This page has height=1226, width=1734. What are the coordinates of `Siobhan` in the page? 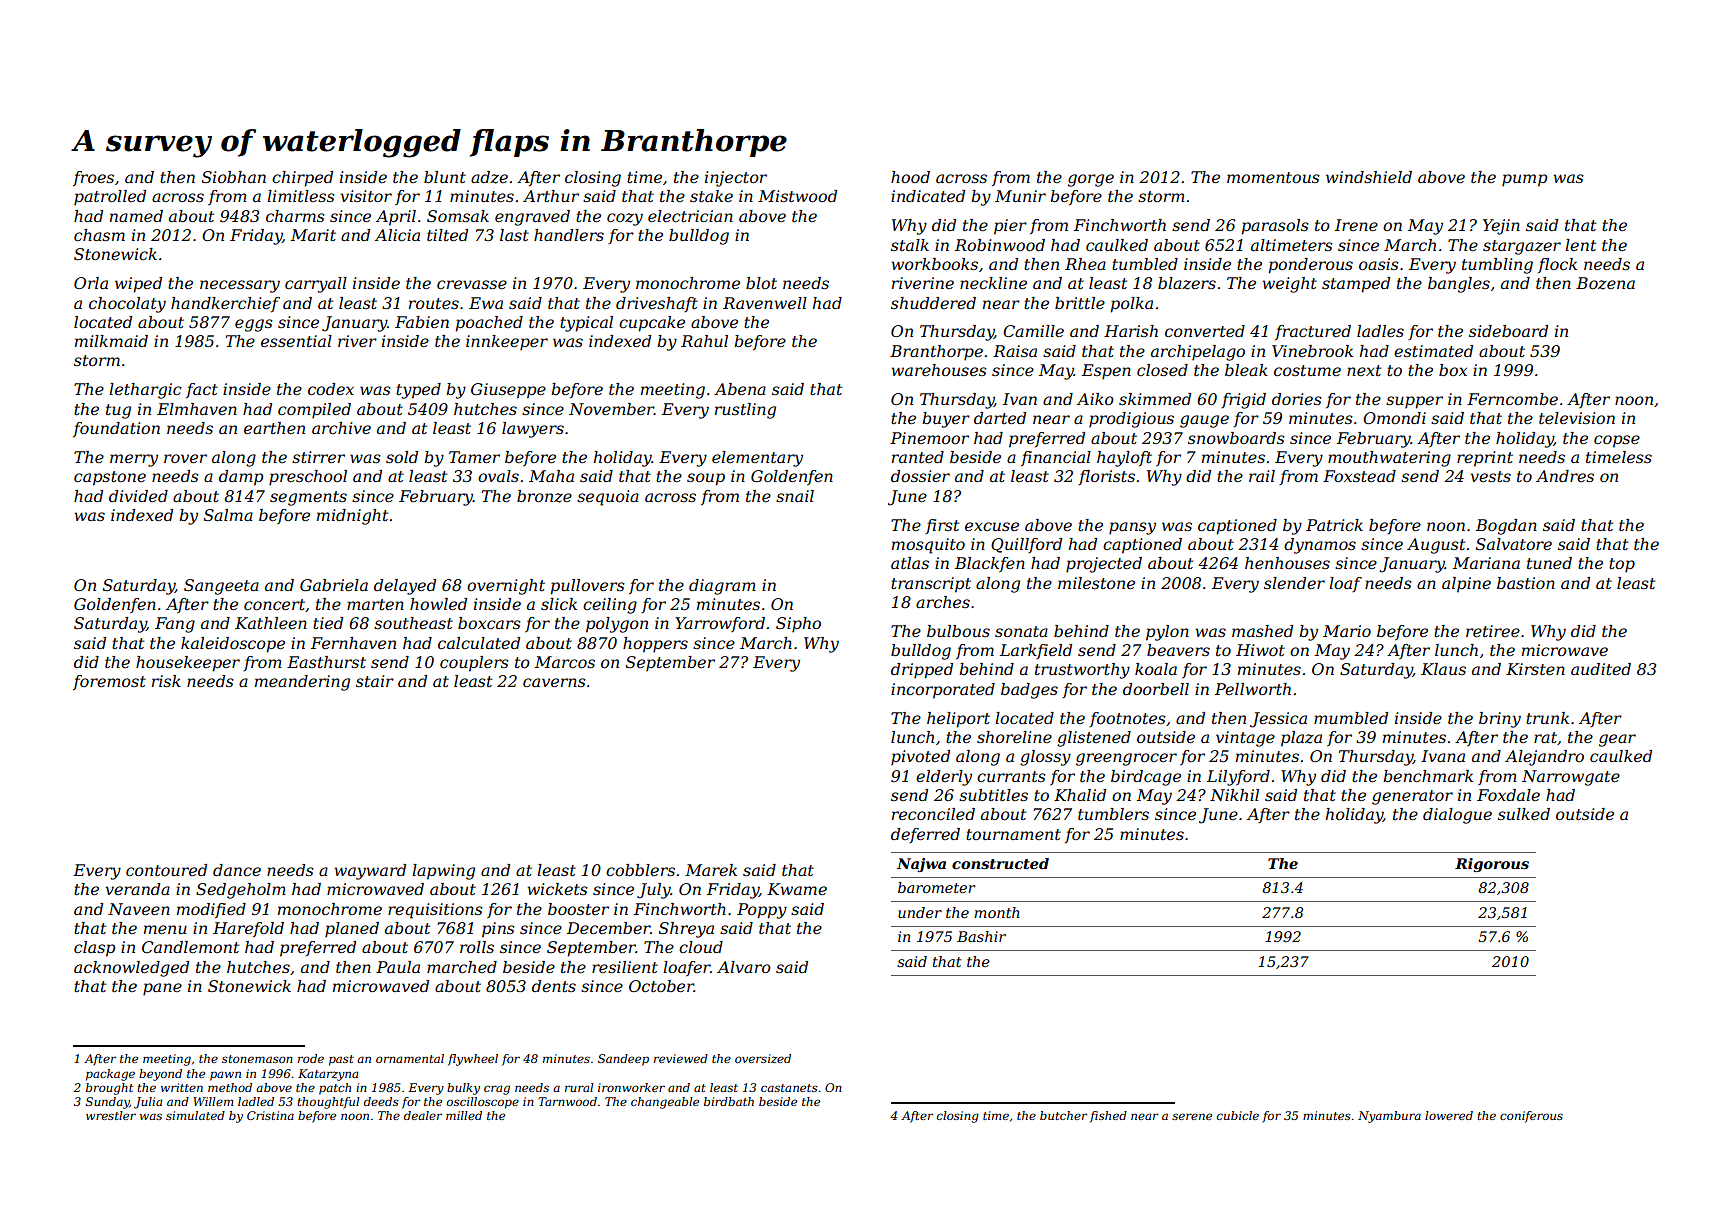 It's located at (234, 177).
